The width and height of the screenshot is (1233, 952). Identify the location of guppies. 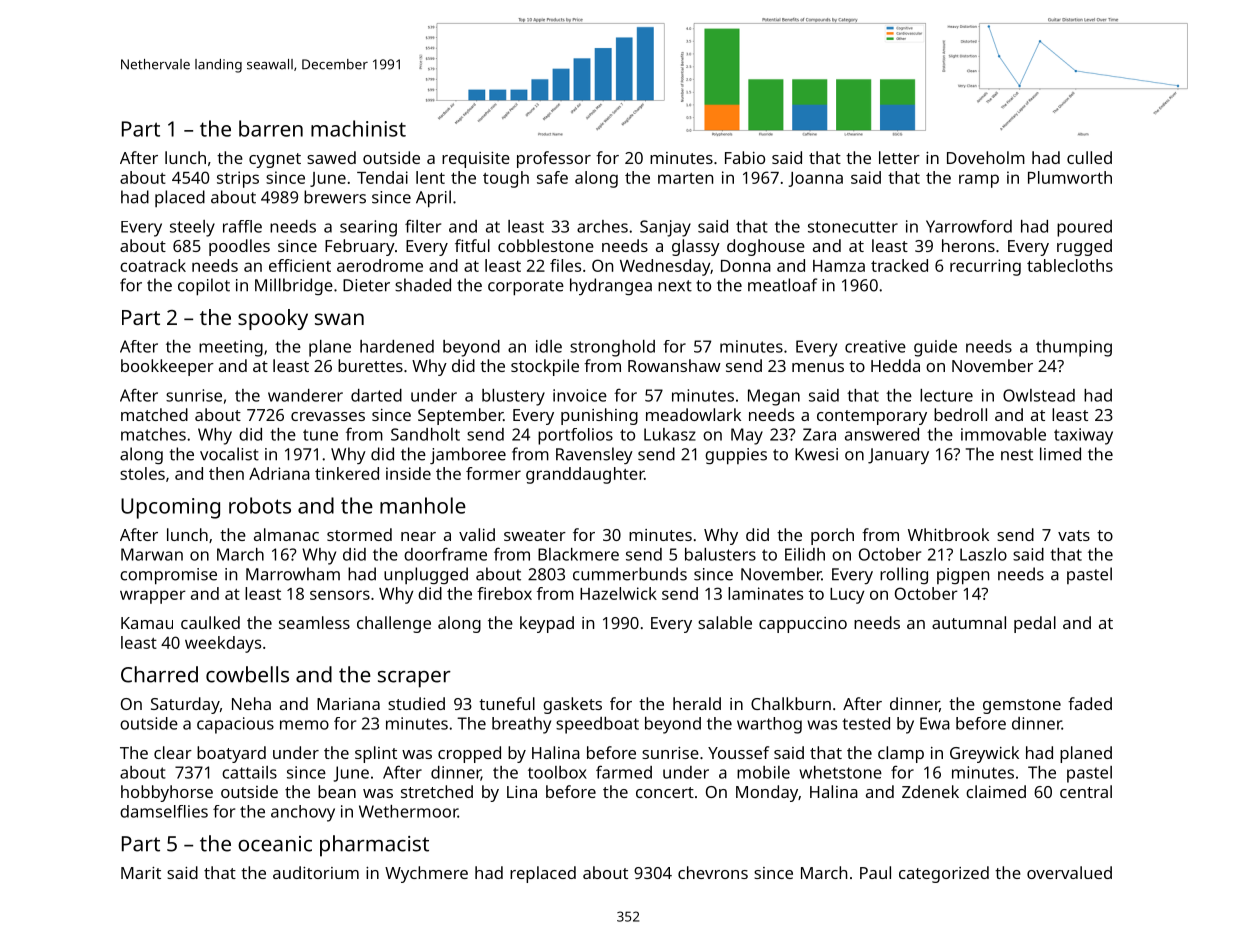
(736, 456).
